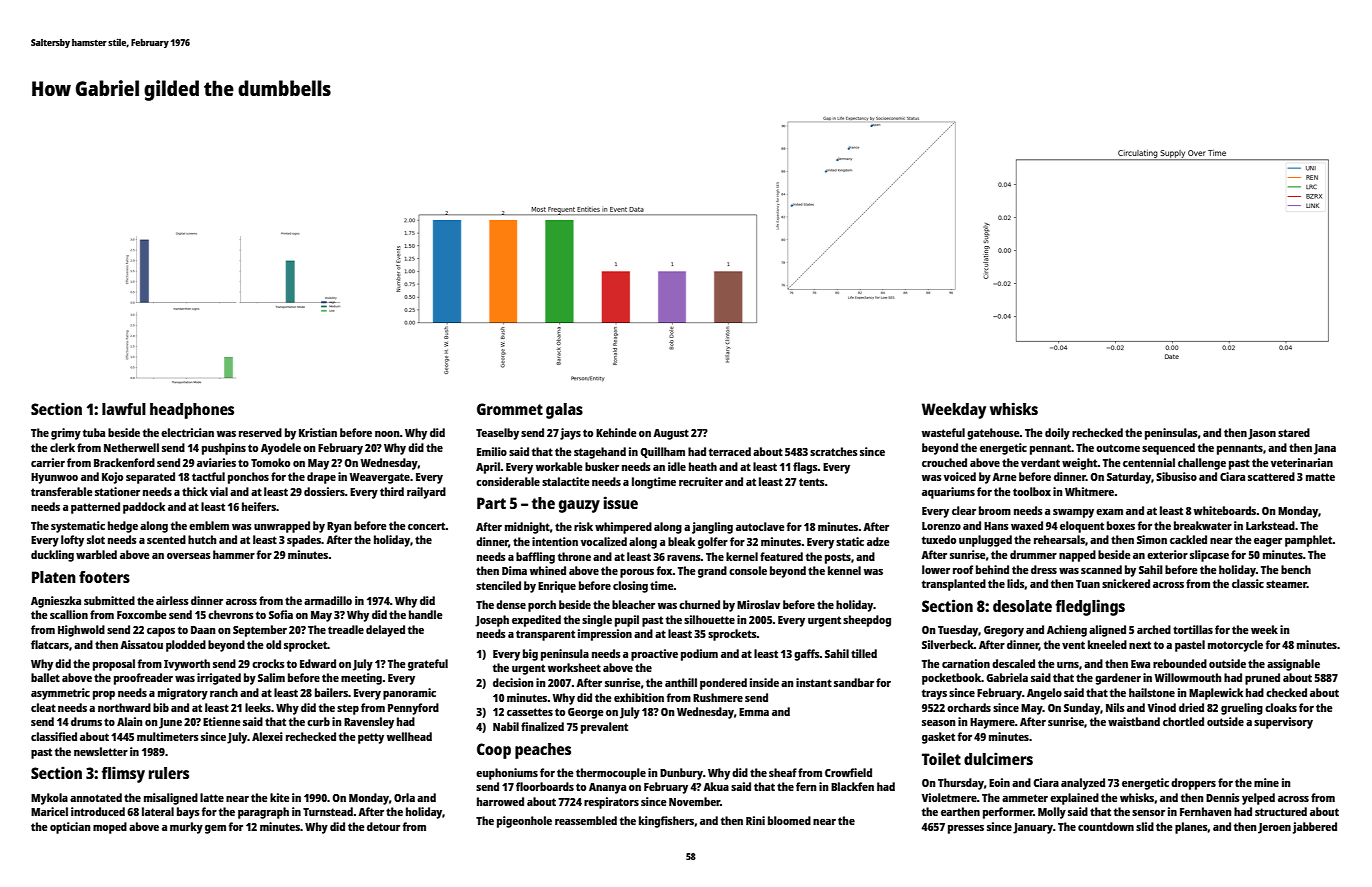 This screenshot has width=1372, height=887. Describe the element at coordinates (494, 751) in the screenshot. I see `Coop` at that location.
